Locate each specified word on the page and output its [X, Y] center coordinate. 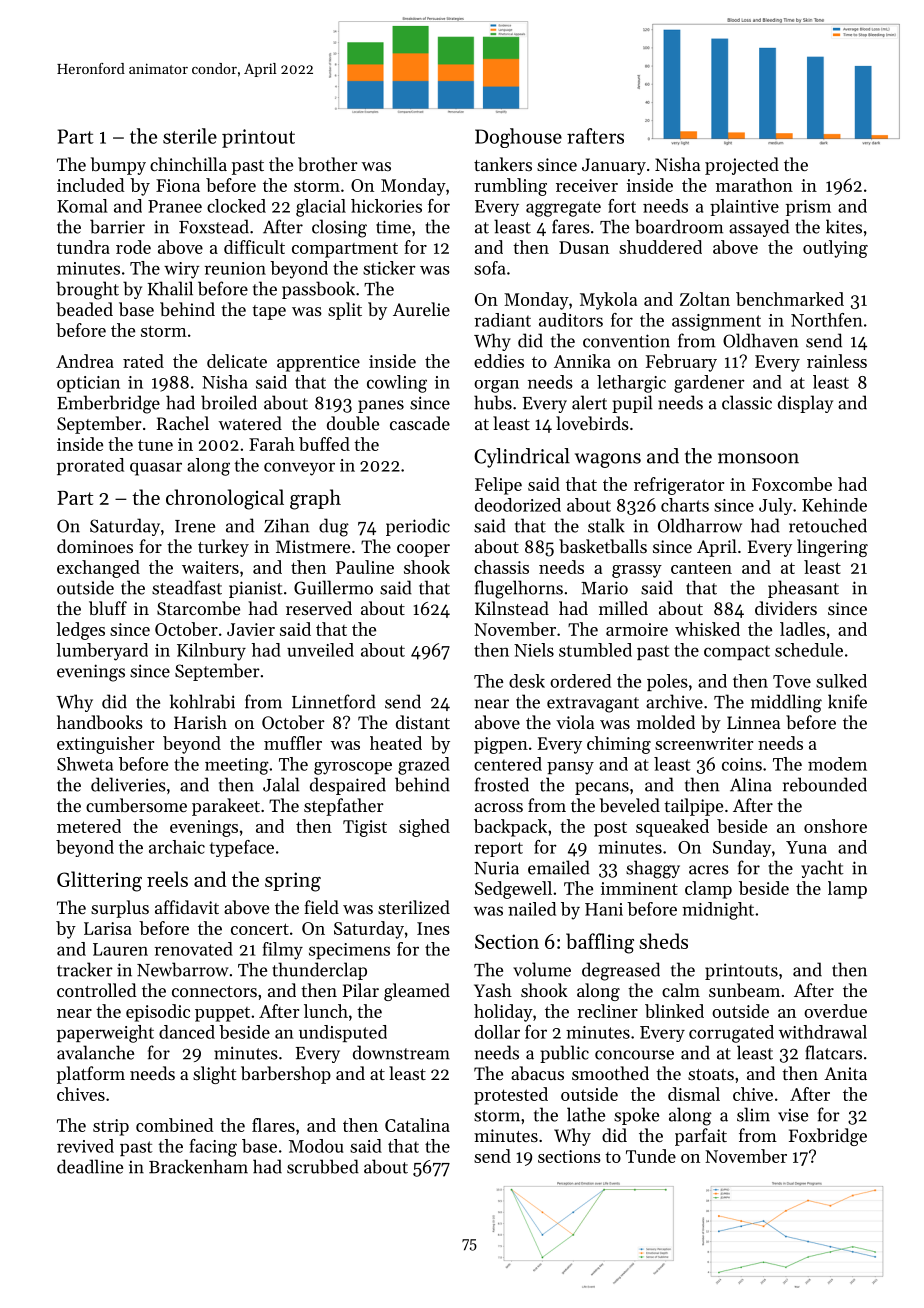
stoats [711, 1074]
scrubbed [323, 1166]
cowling [397, 384]
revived [85, 1146]
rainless [837, 361]
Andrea [85, 361]
